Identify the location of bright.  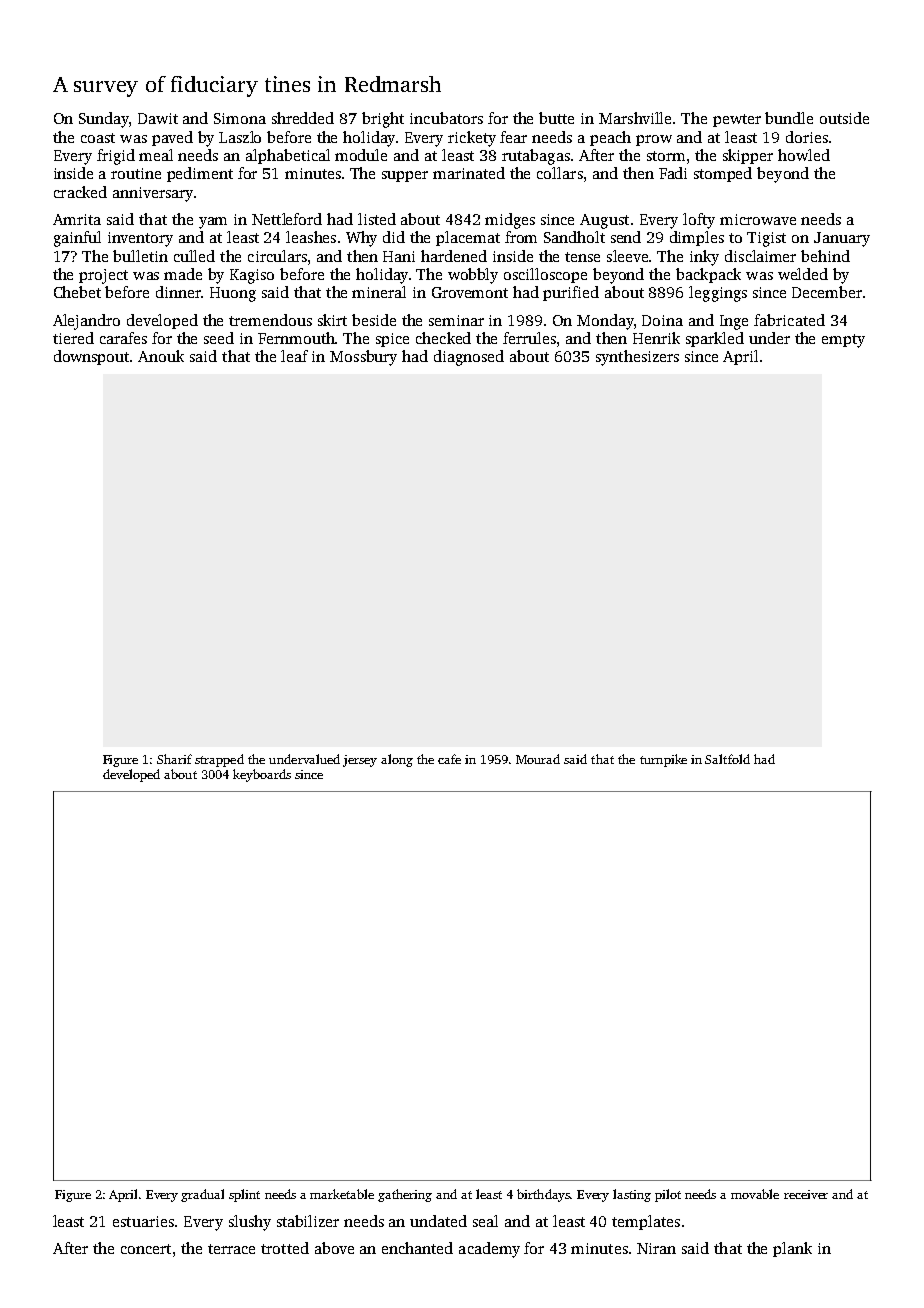
(383, 120).
